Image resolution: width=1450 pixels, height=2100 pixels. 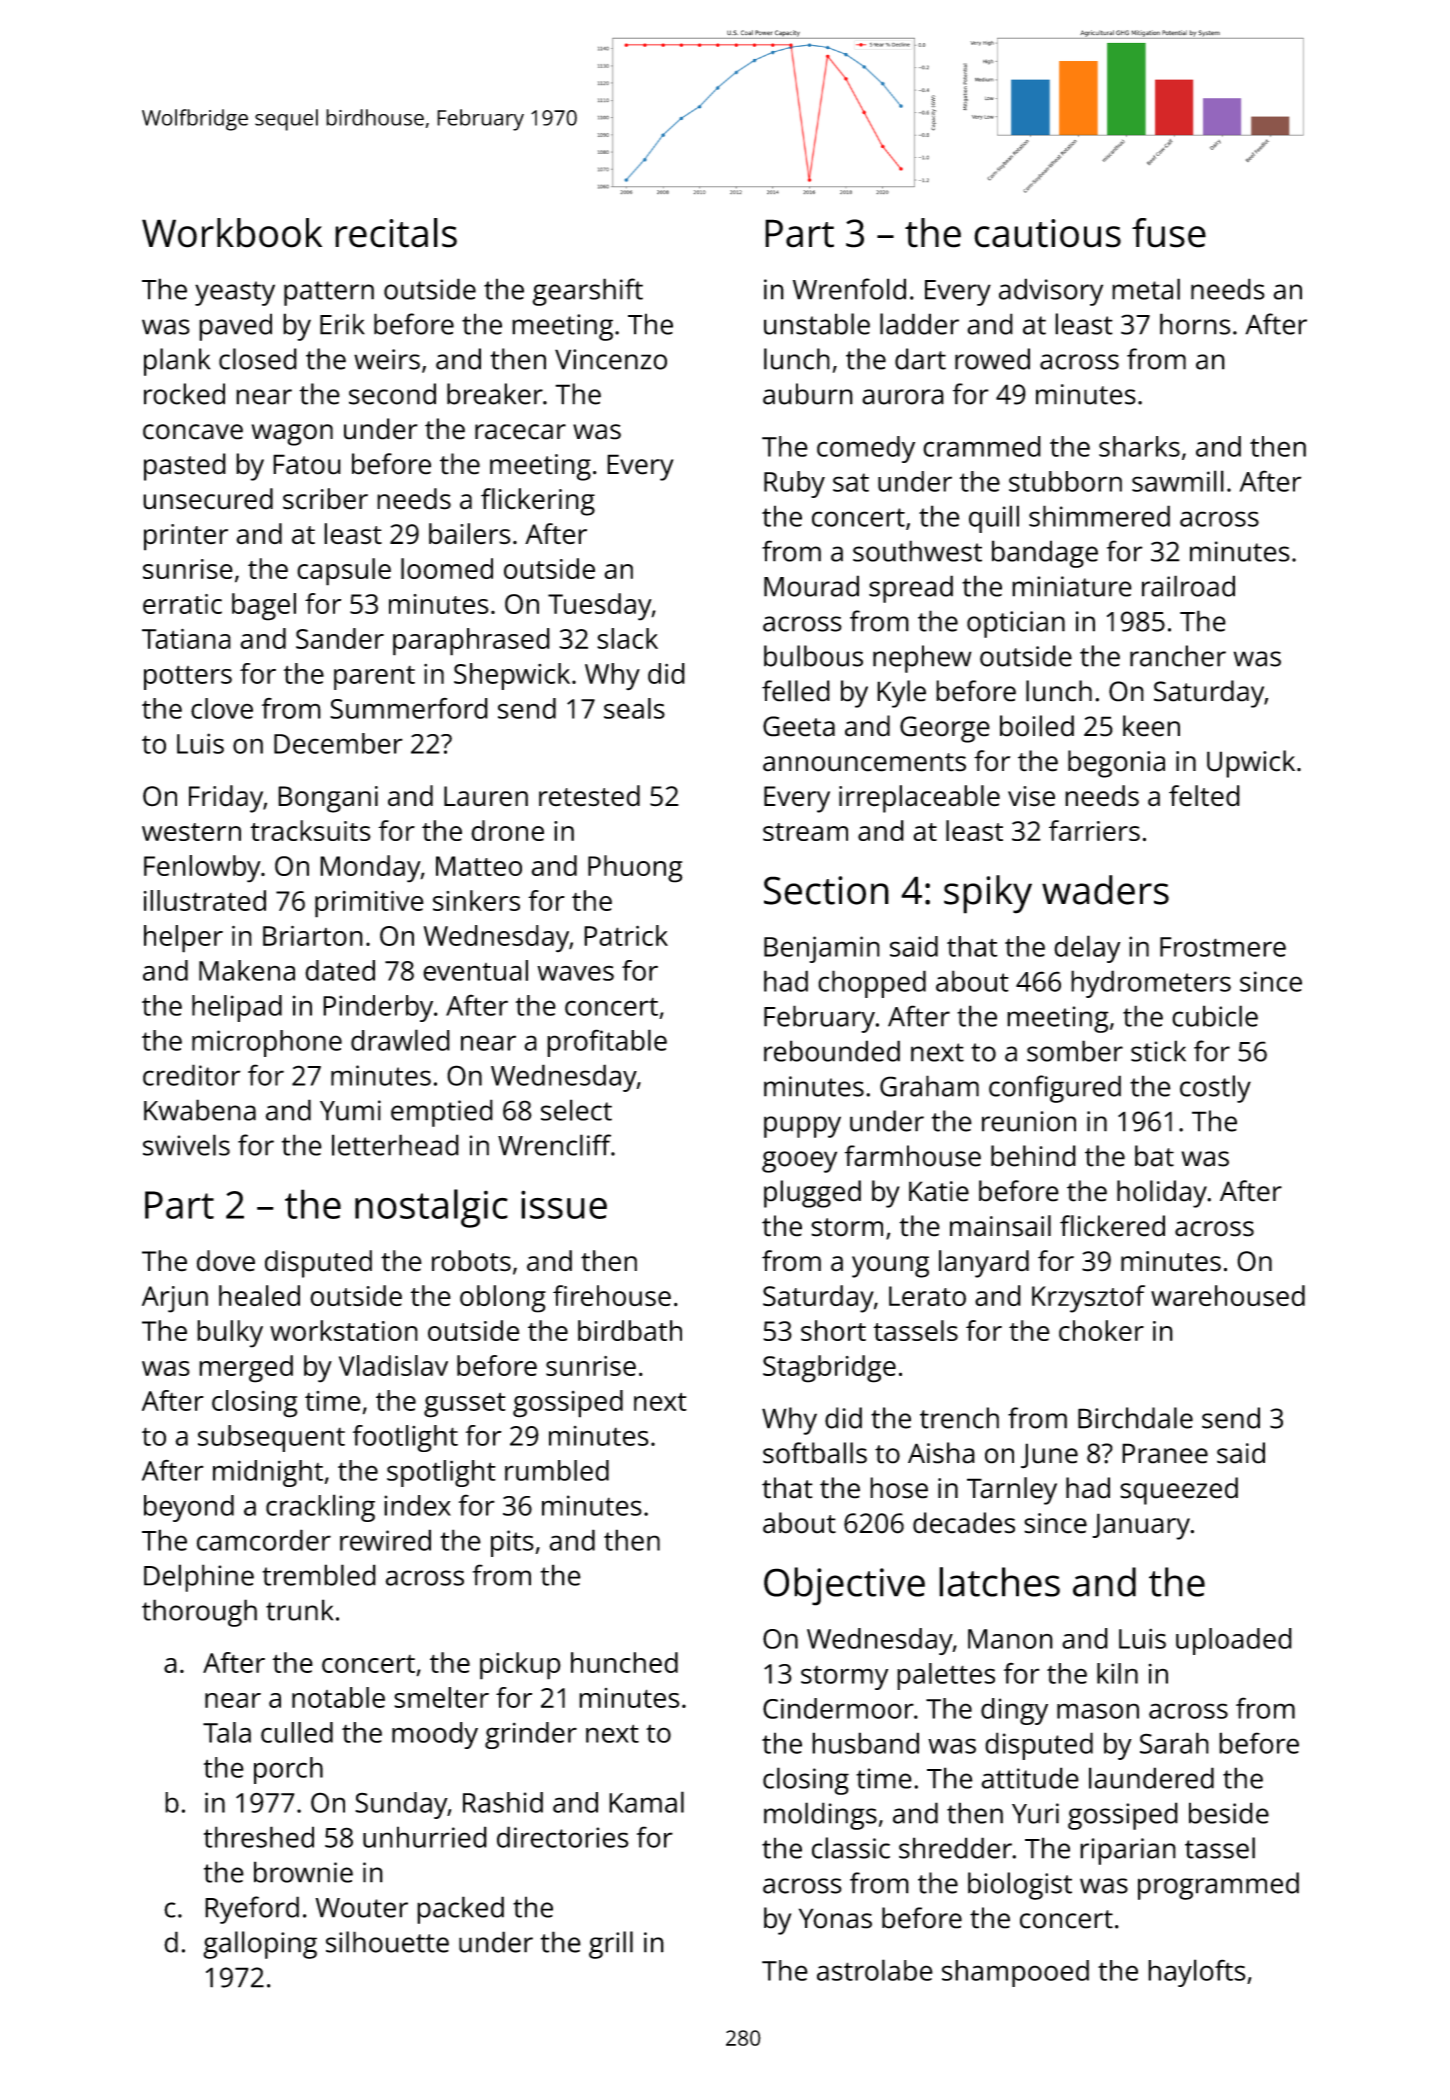 I want to click on Yonas, so click(x=835, y=1918).
